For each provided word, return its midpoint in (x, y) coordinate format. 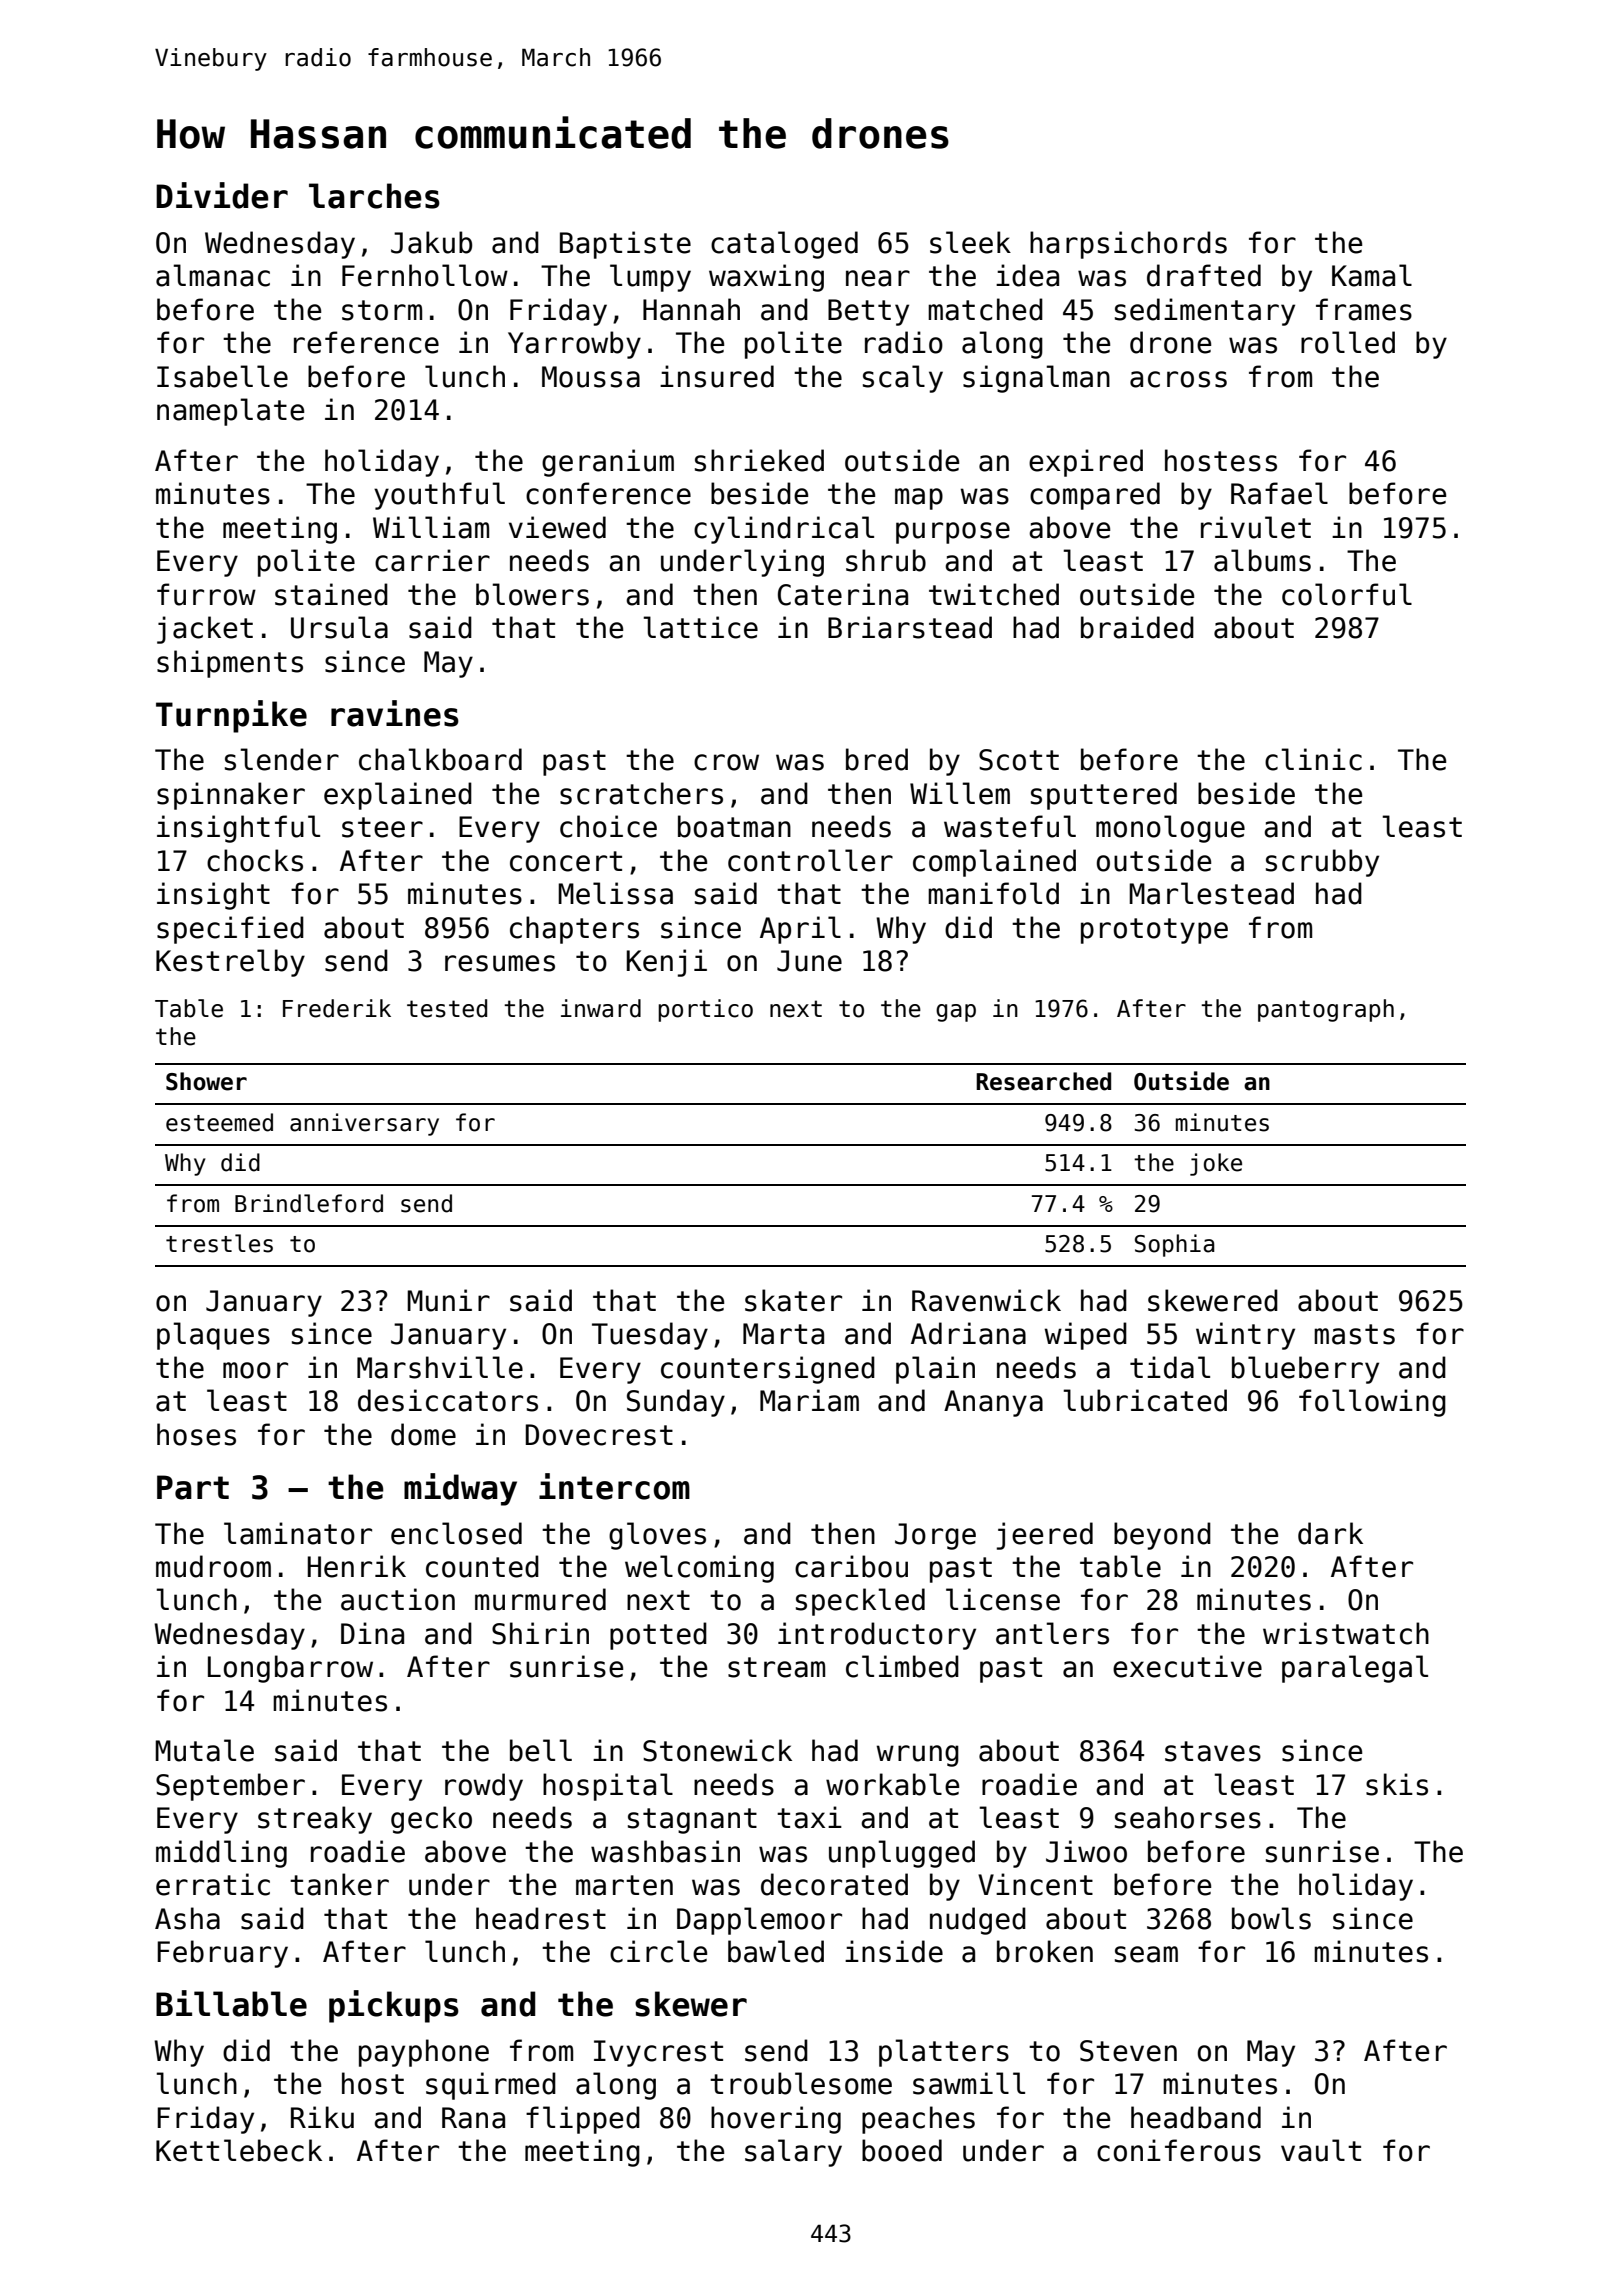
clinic (1313, 759)
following (1372, 1403)
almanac (213, 275)
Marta (783, 1334)
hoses (196, 1434)
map (919, 499)
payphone (424, 2053)
